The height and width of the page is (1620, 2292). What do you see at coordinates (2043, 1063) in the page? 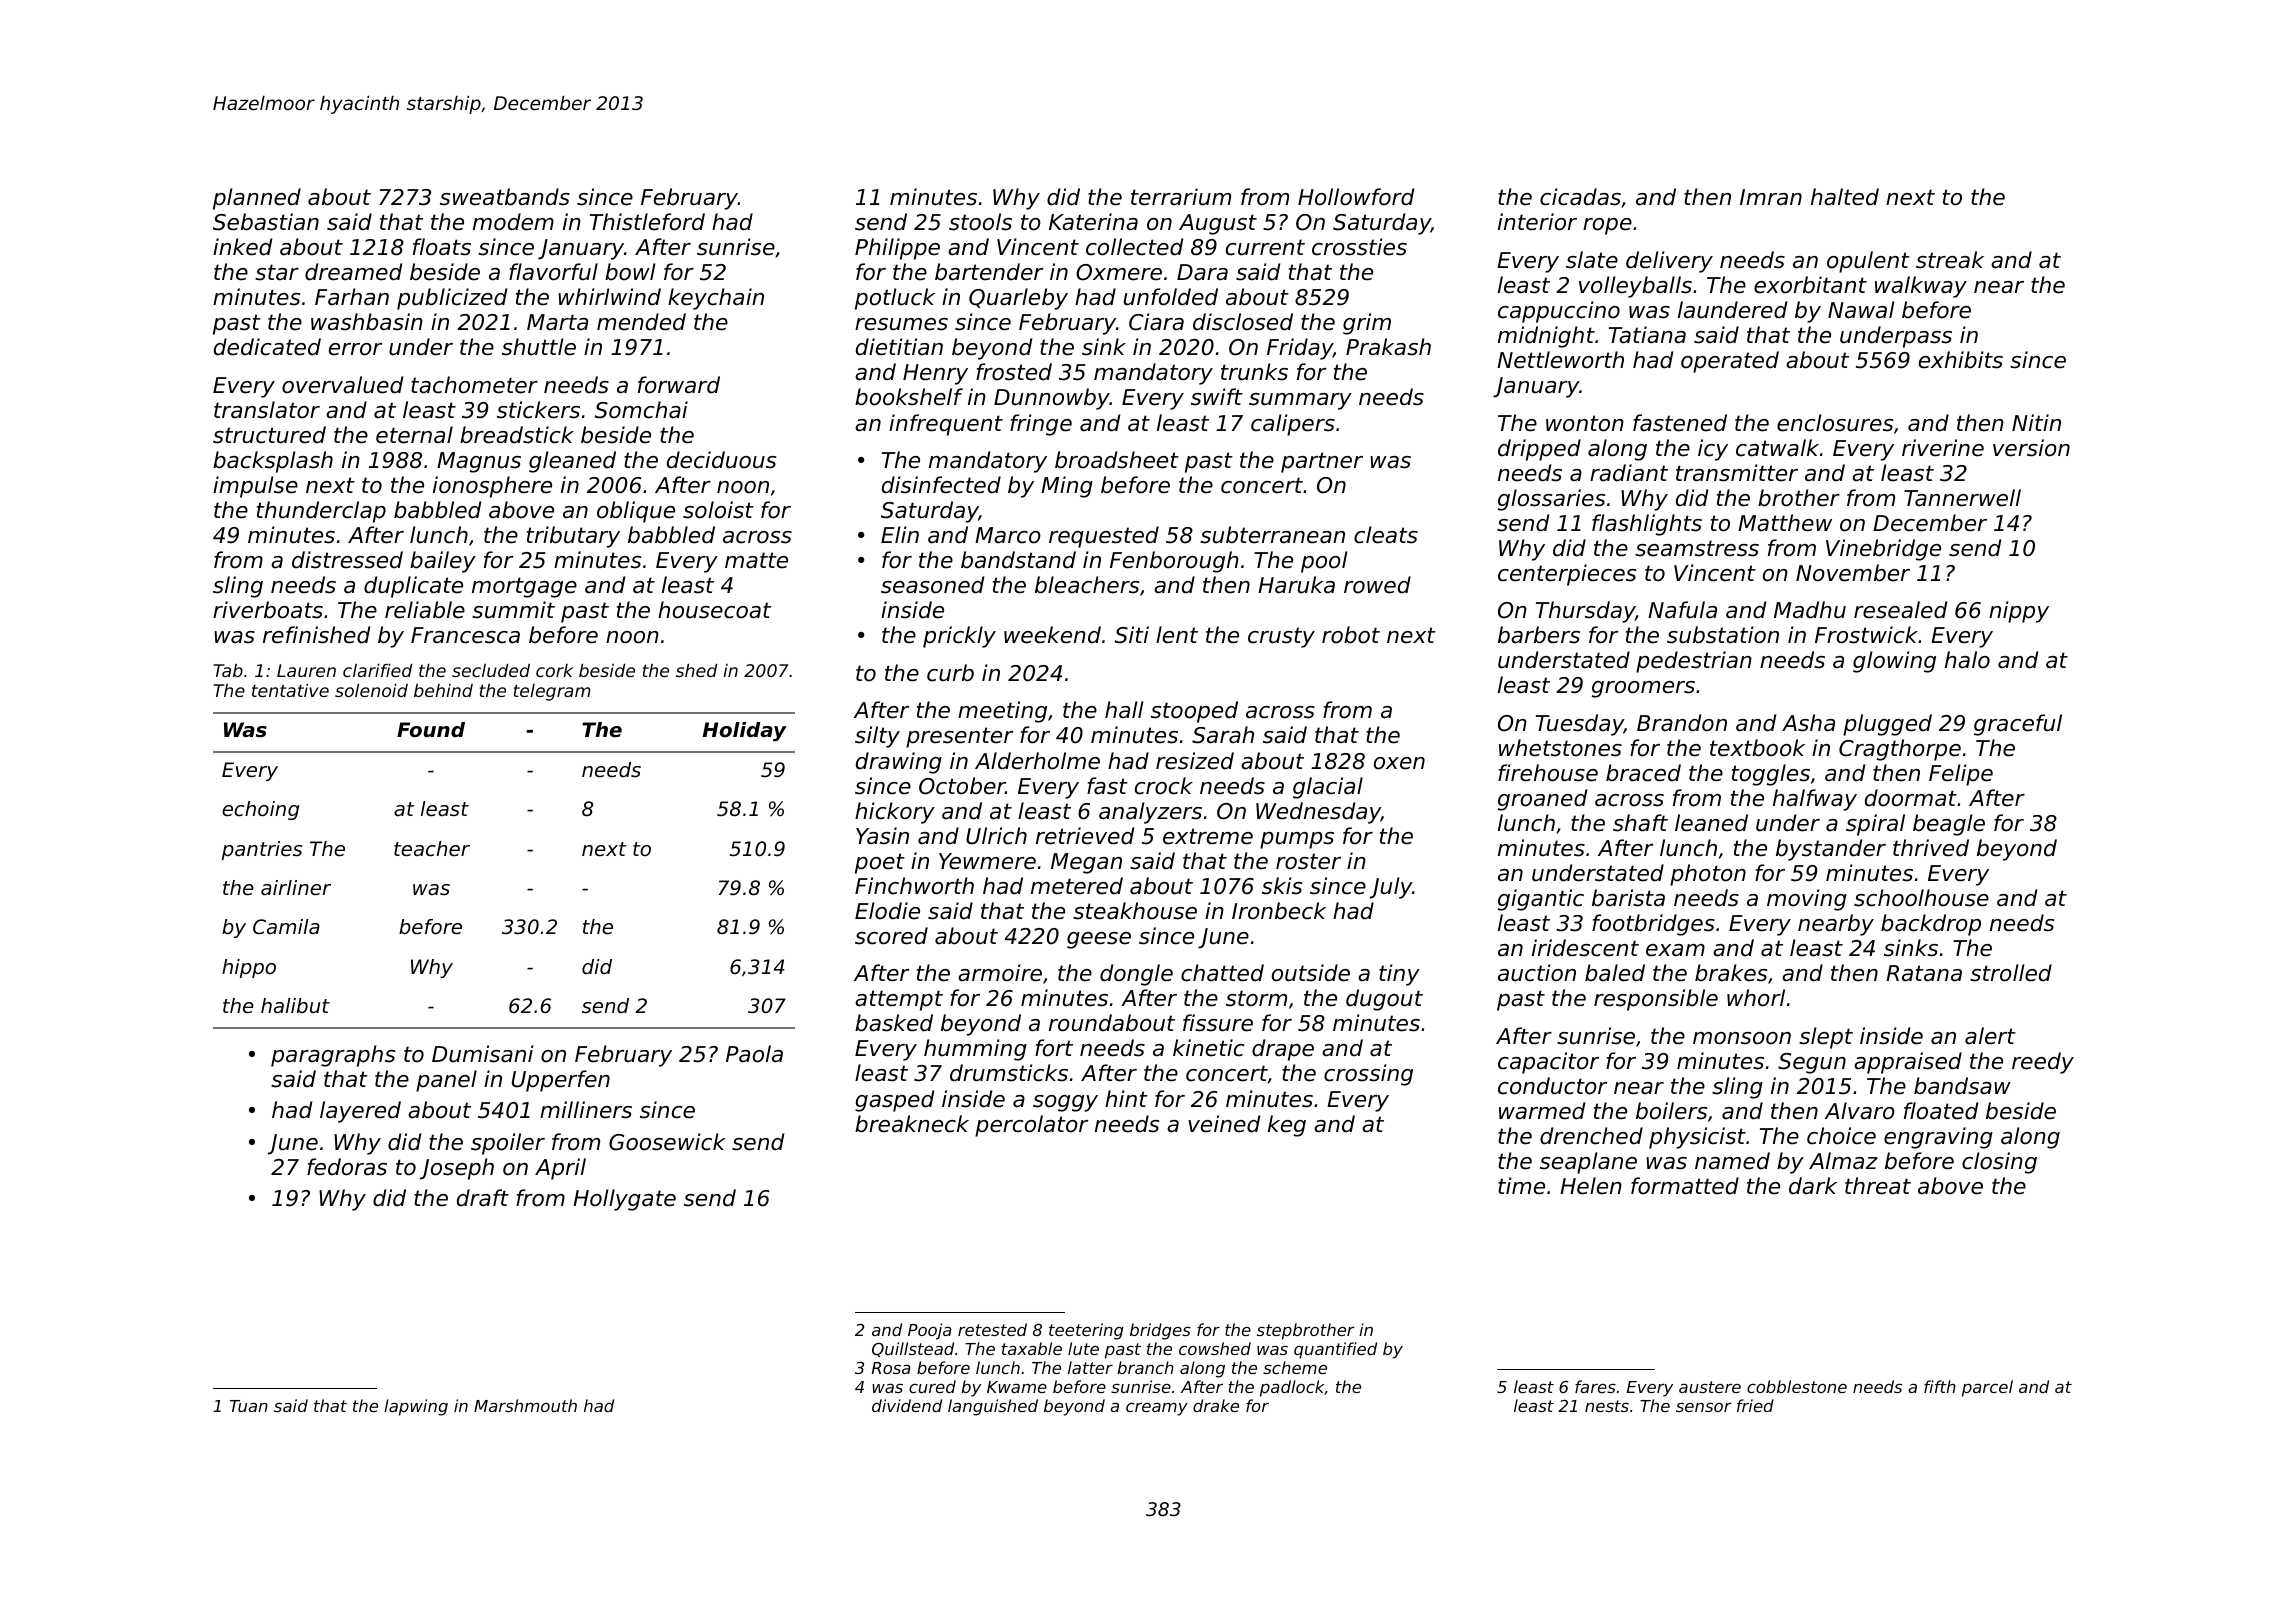
I see `reedy` at bounding box center [2043, 1063].
